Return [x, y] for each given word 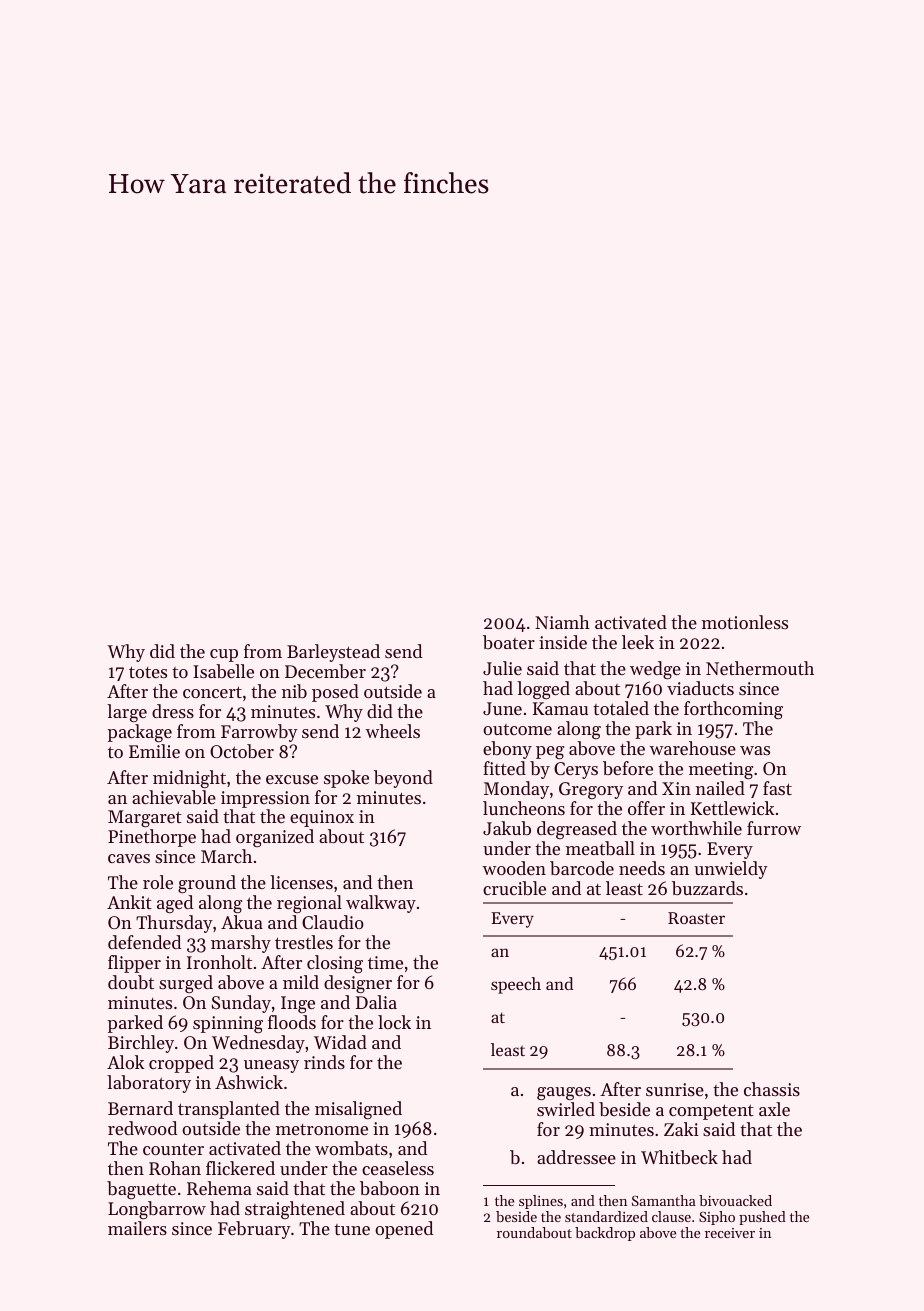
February [254, 1230]
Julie [502, 668]
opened [404, 1230]
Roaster [696, 918]
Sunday [241, 1004]
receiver [730, 1233]
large [127, 713]
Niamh [562, 622]
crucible [514, 888]
